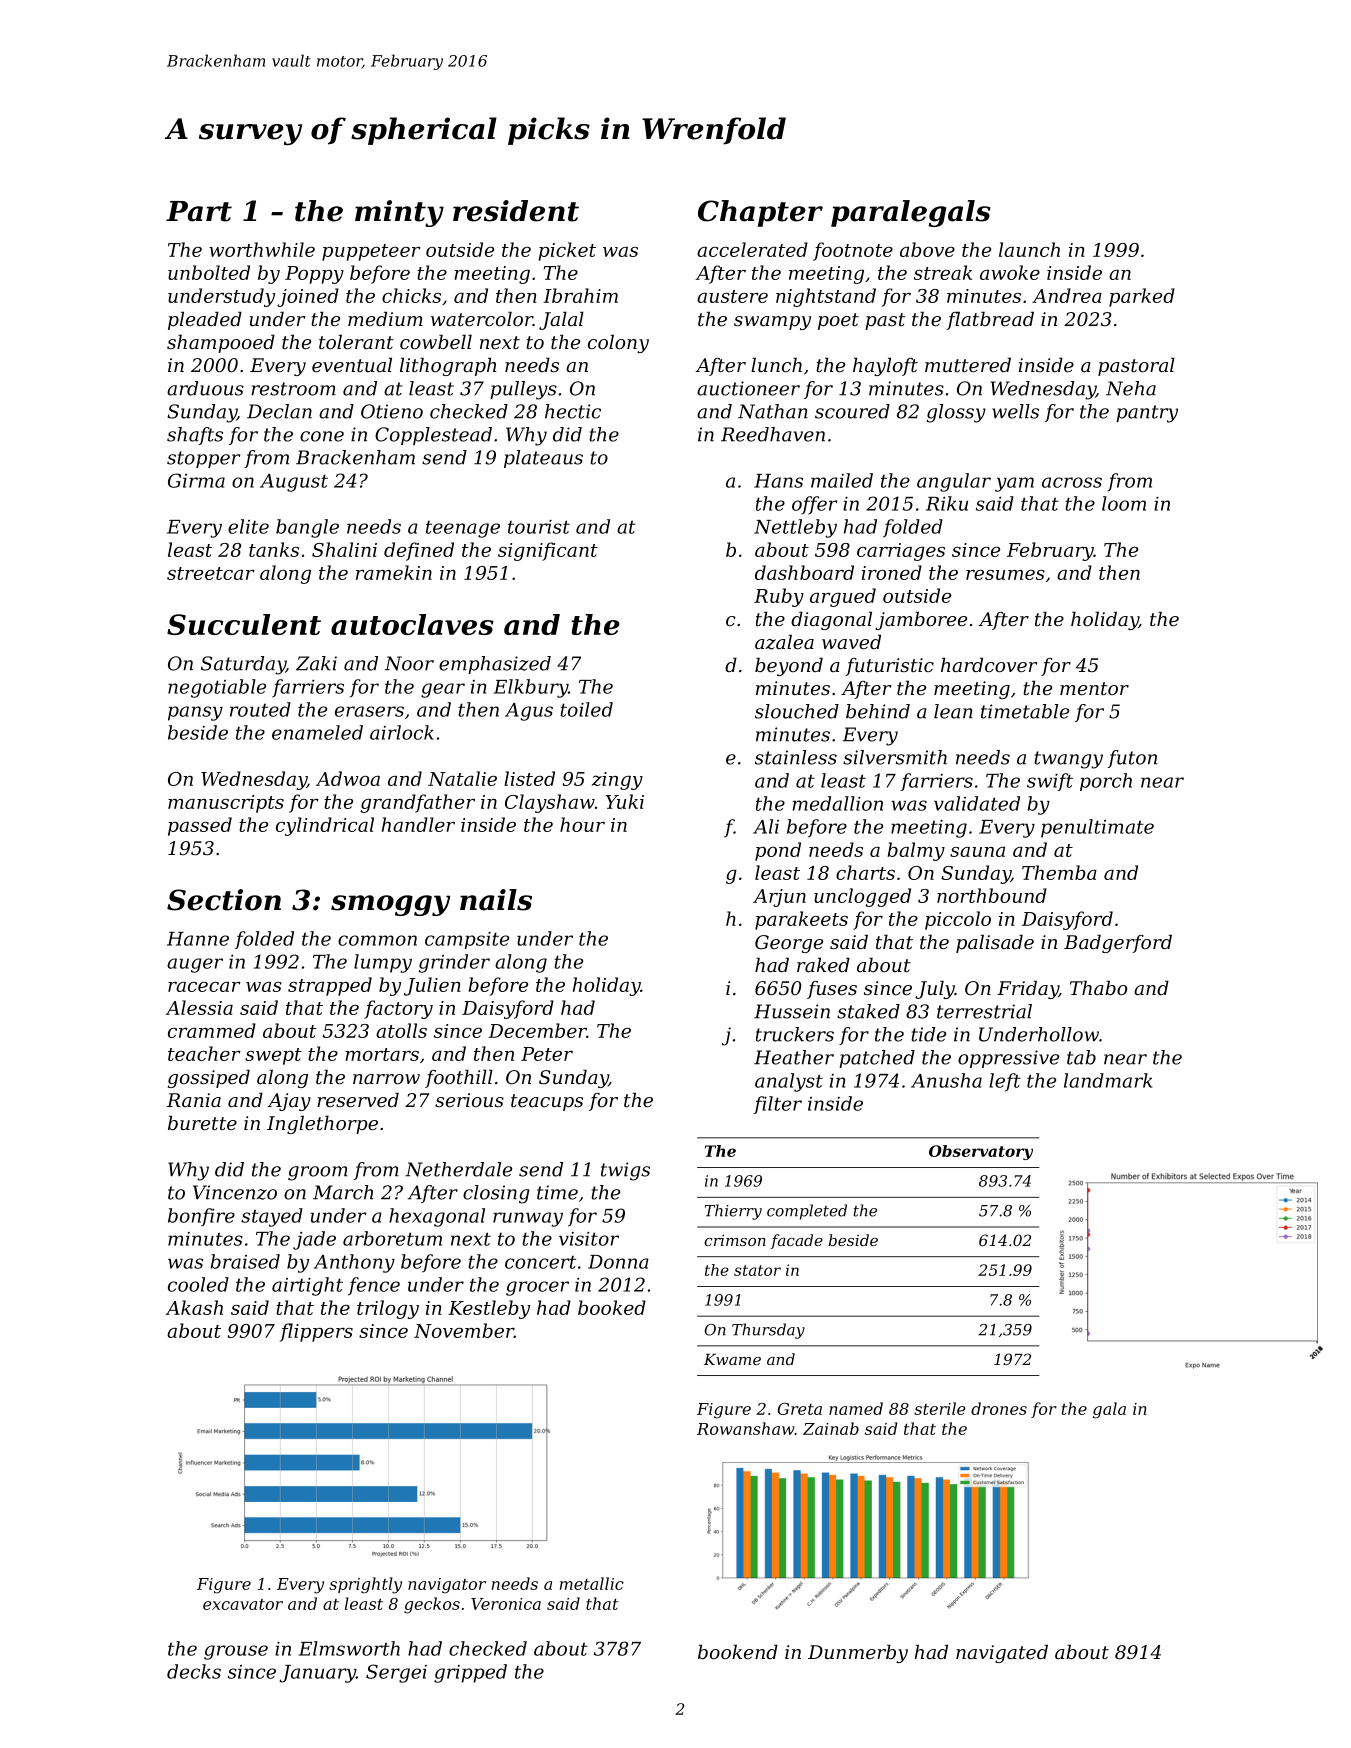 This page has height=1748, width=1351. I want to click on Andrea, so click(1067, 295).
